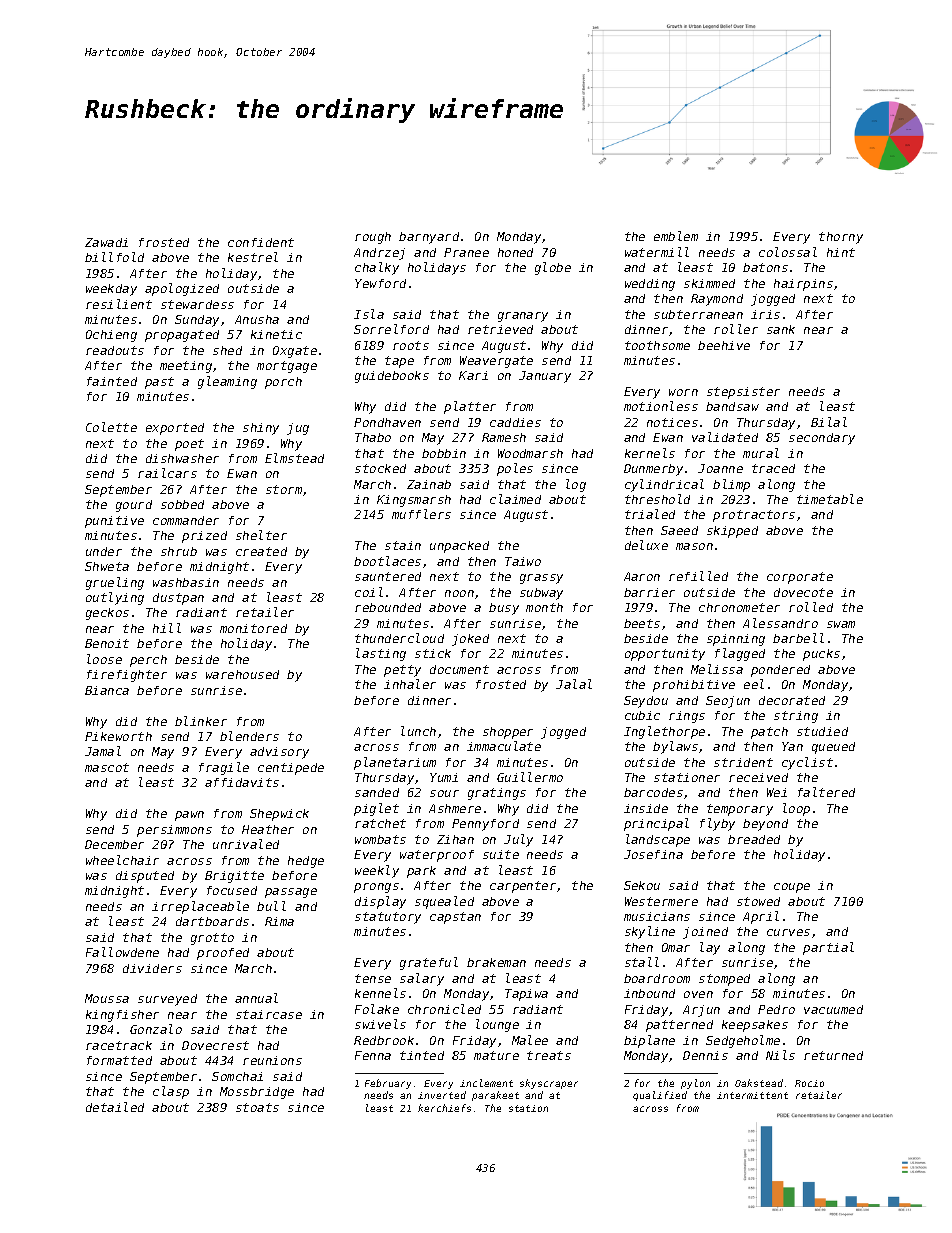 The width and height of the screenshot is (952, 1233). I want to click on detailed, so click(115, 1107).
